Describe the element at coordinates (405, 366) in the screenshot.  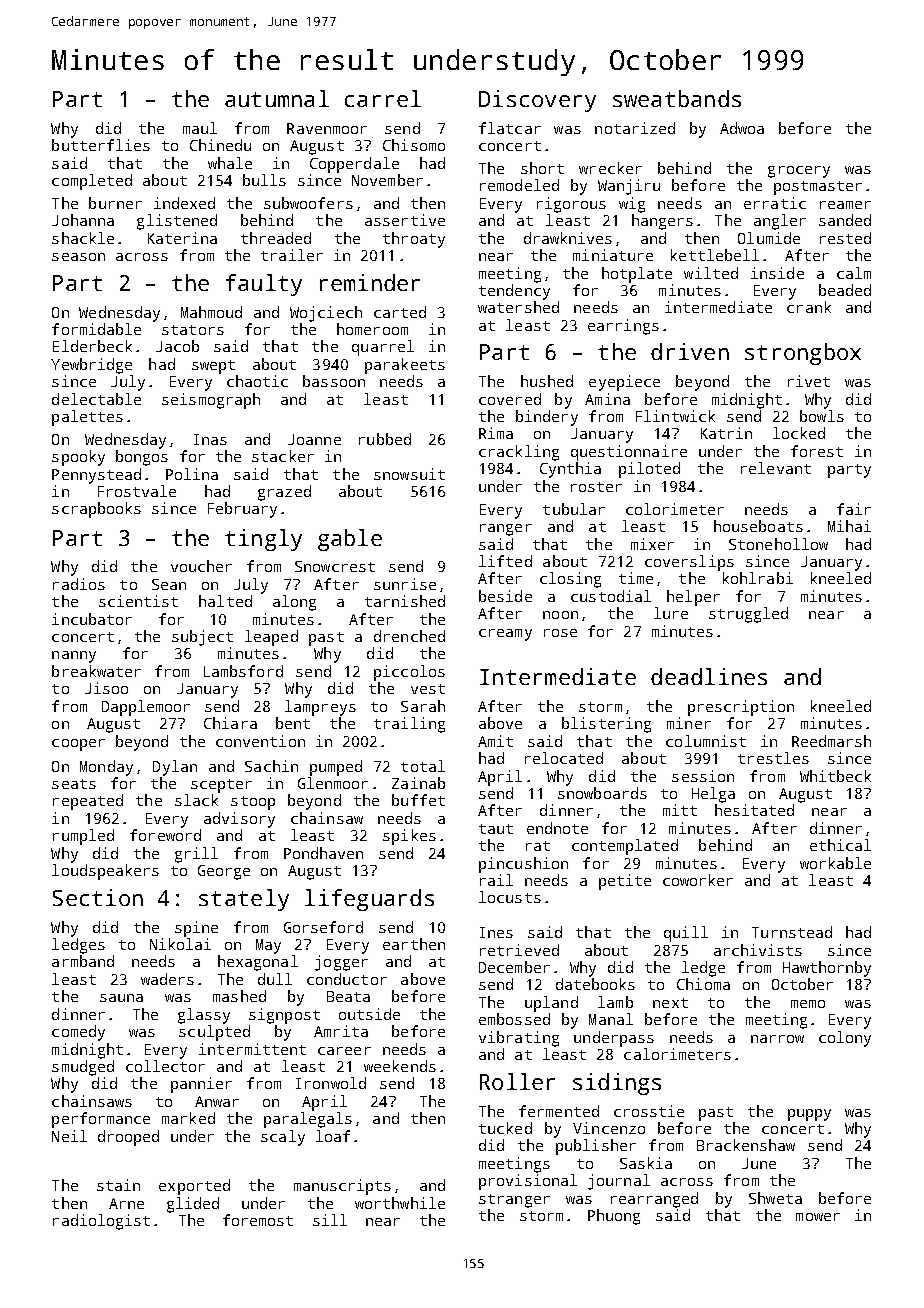
I see `parakeets` at that location.
